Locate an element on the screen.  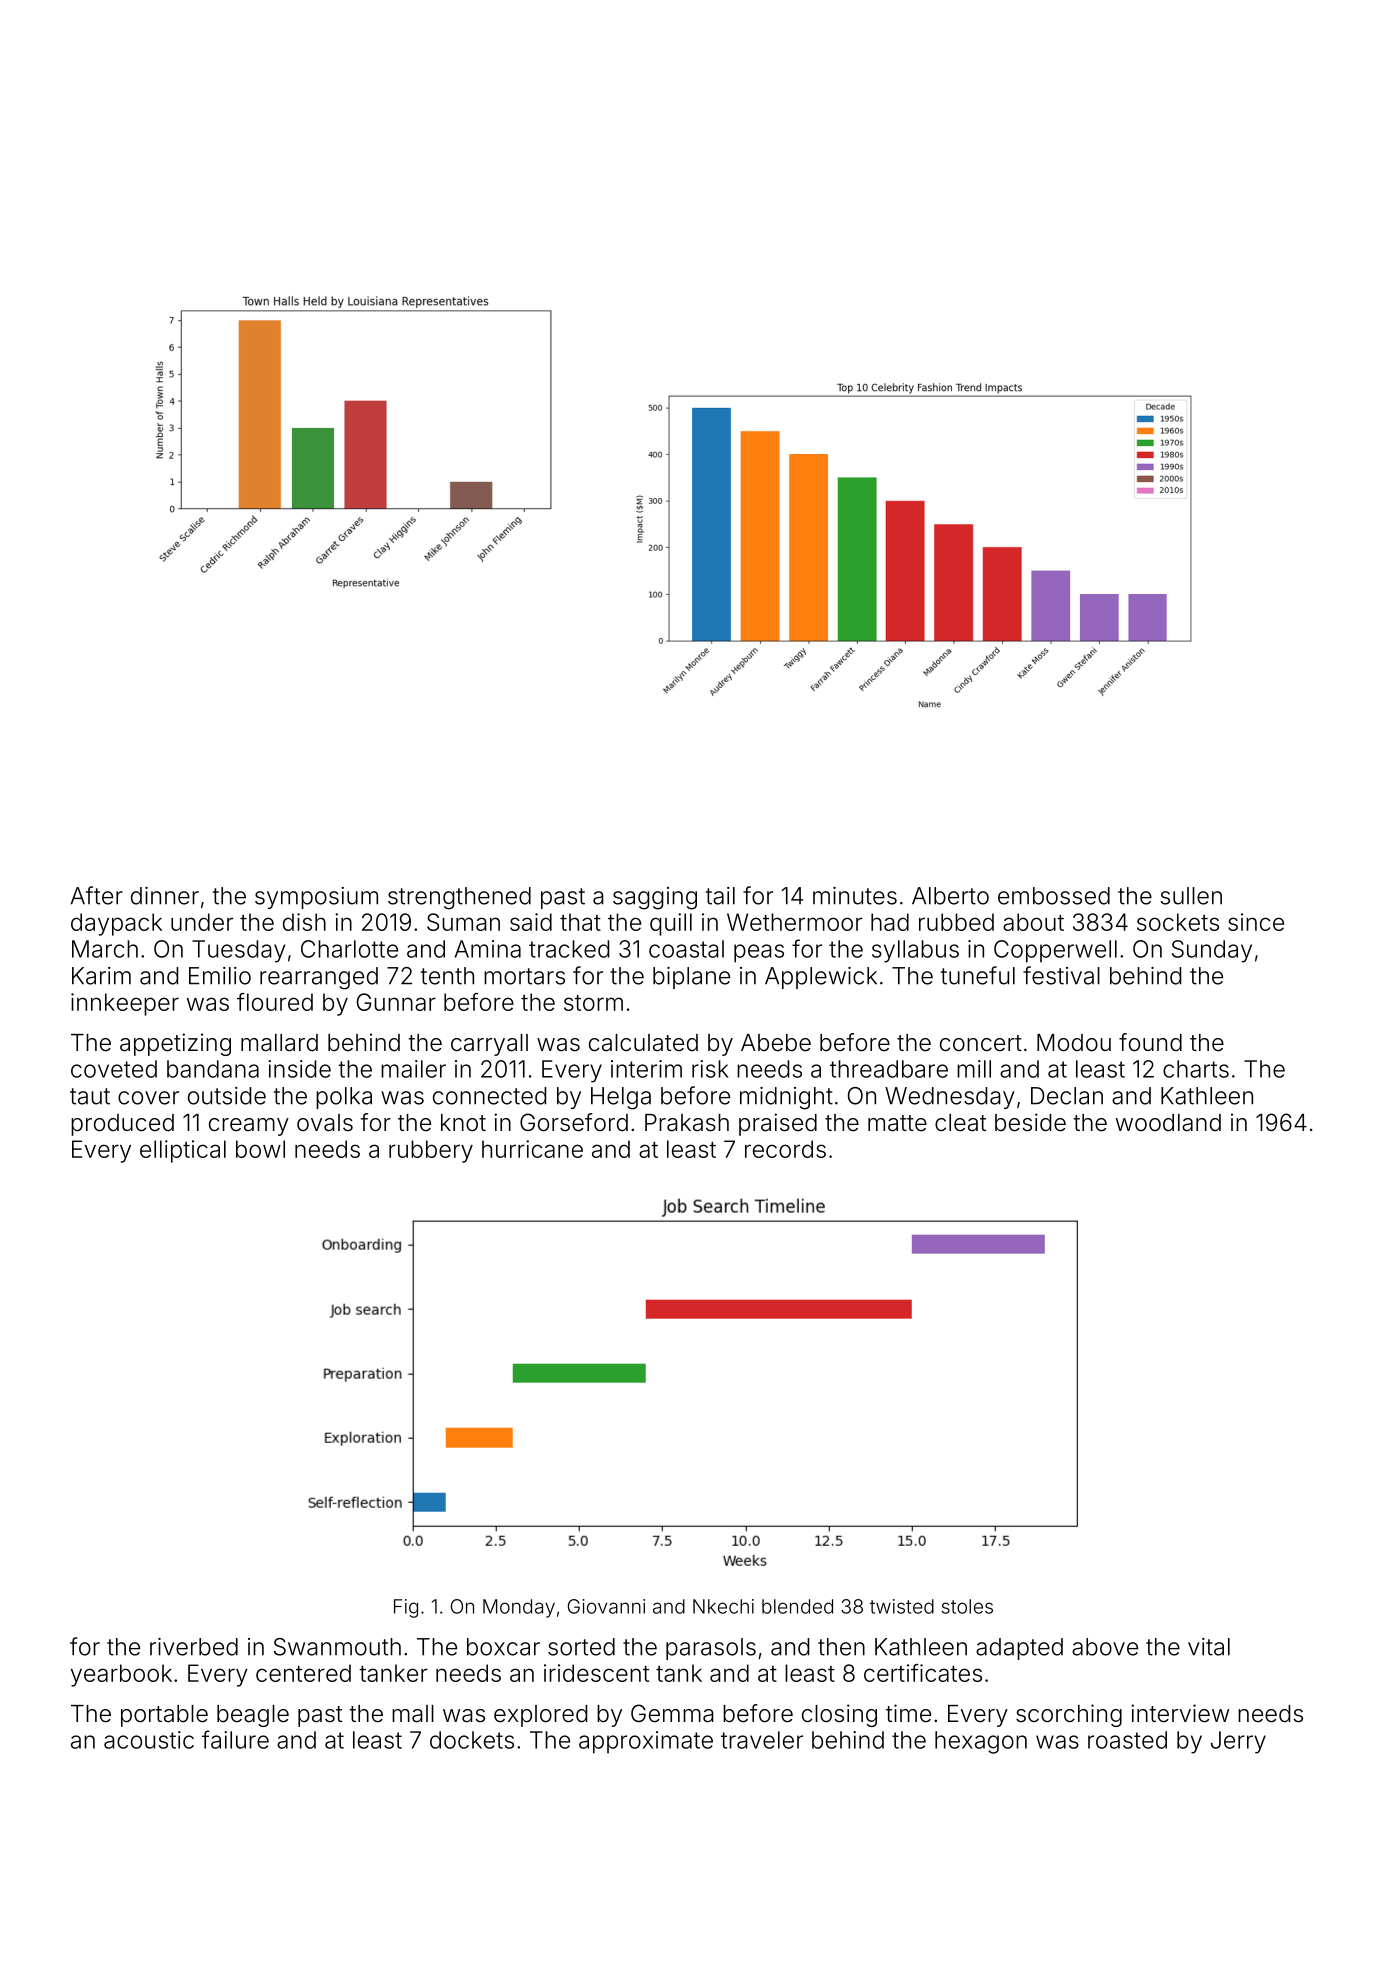
elliptical is located at coordinates (183, 1151).
